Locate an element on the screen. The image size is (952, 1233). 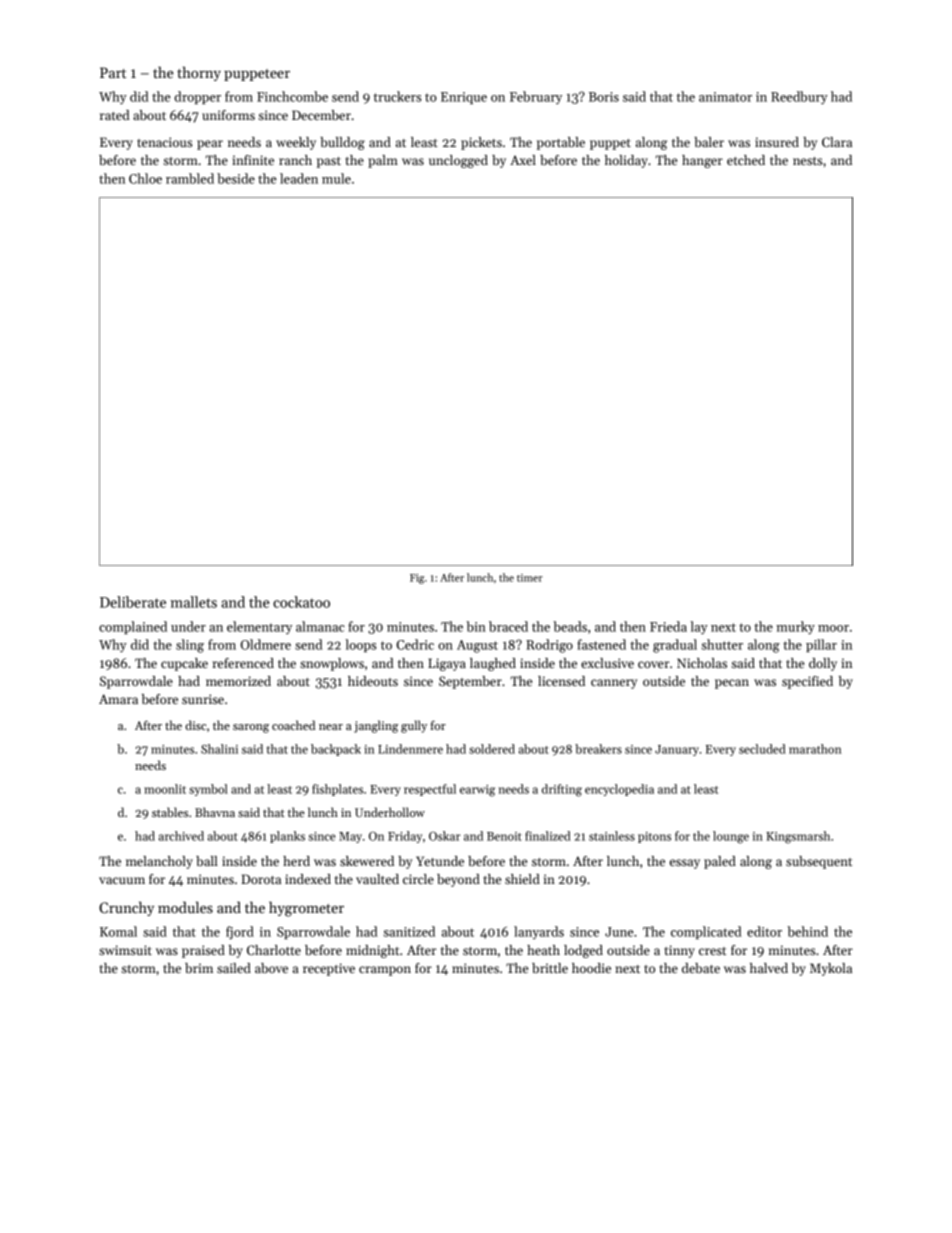
Reedbury is located at coordinates (799, 98).
